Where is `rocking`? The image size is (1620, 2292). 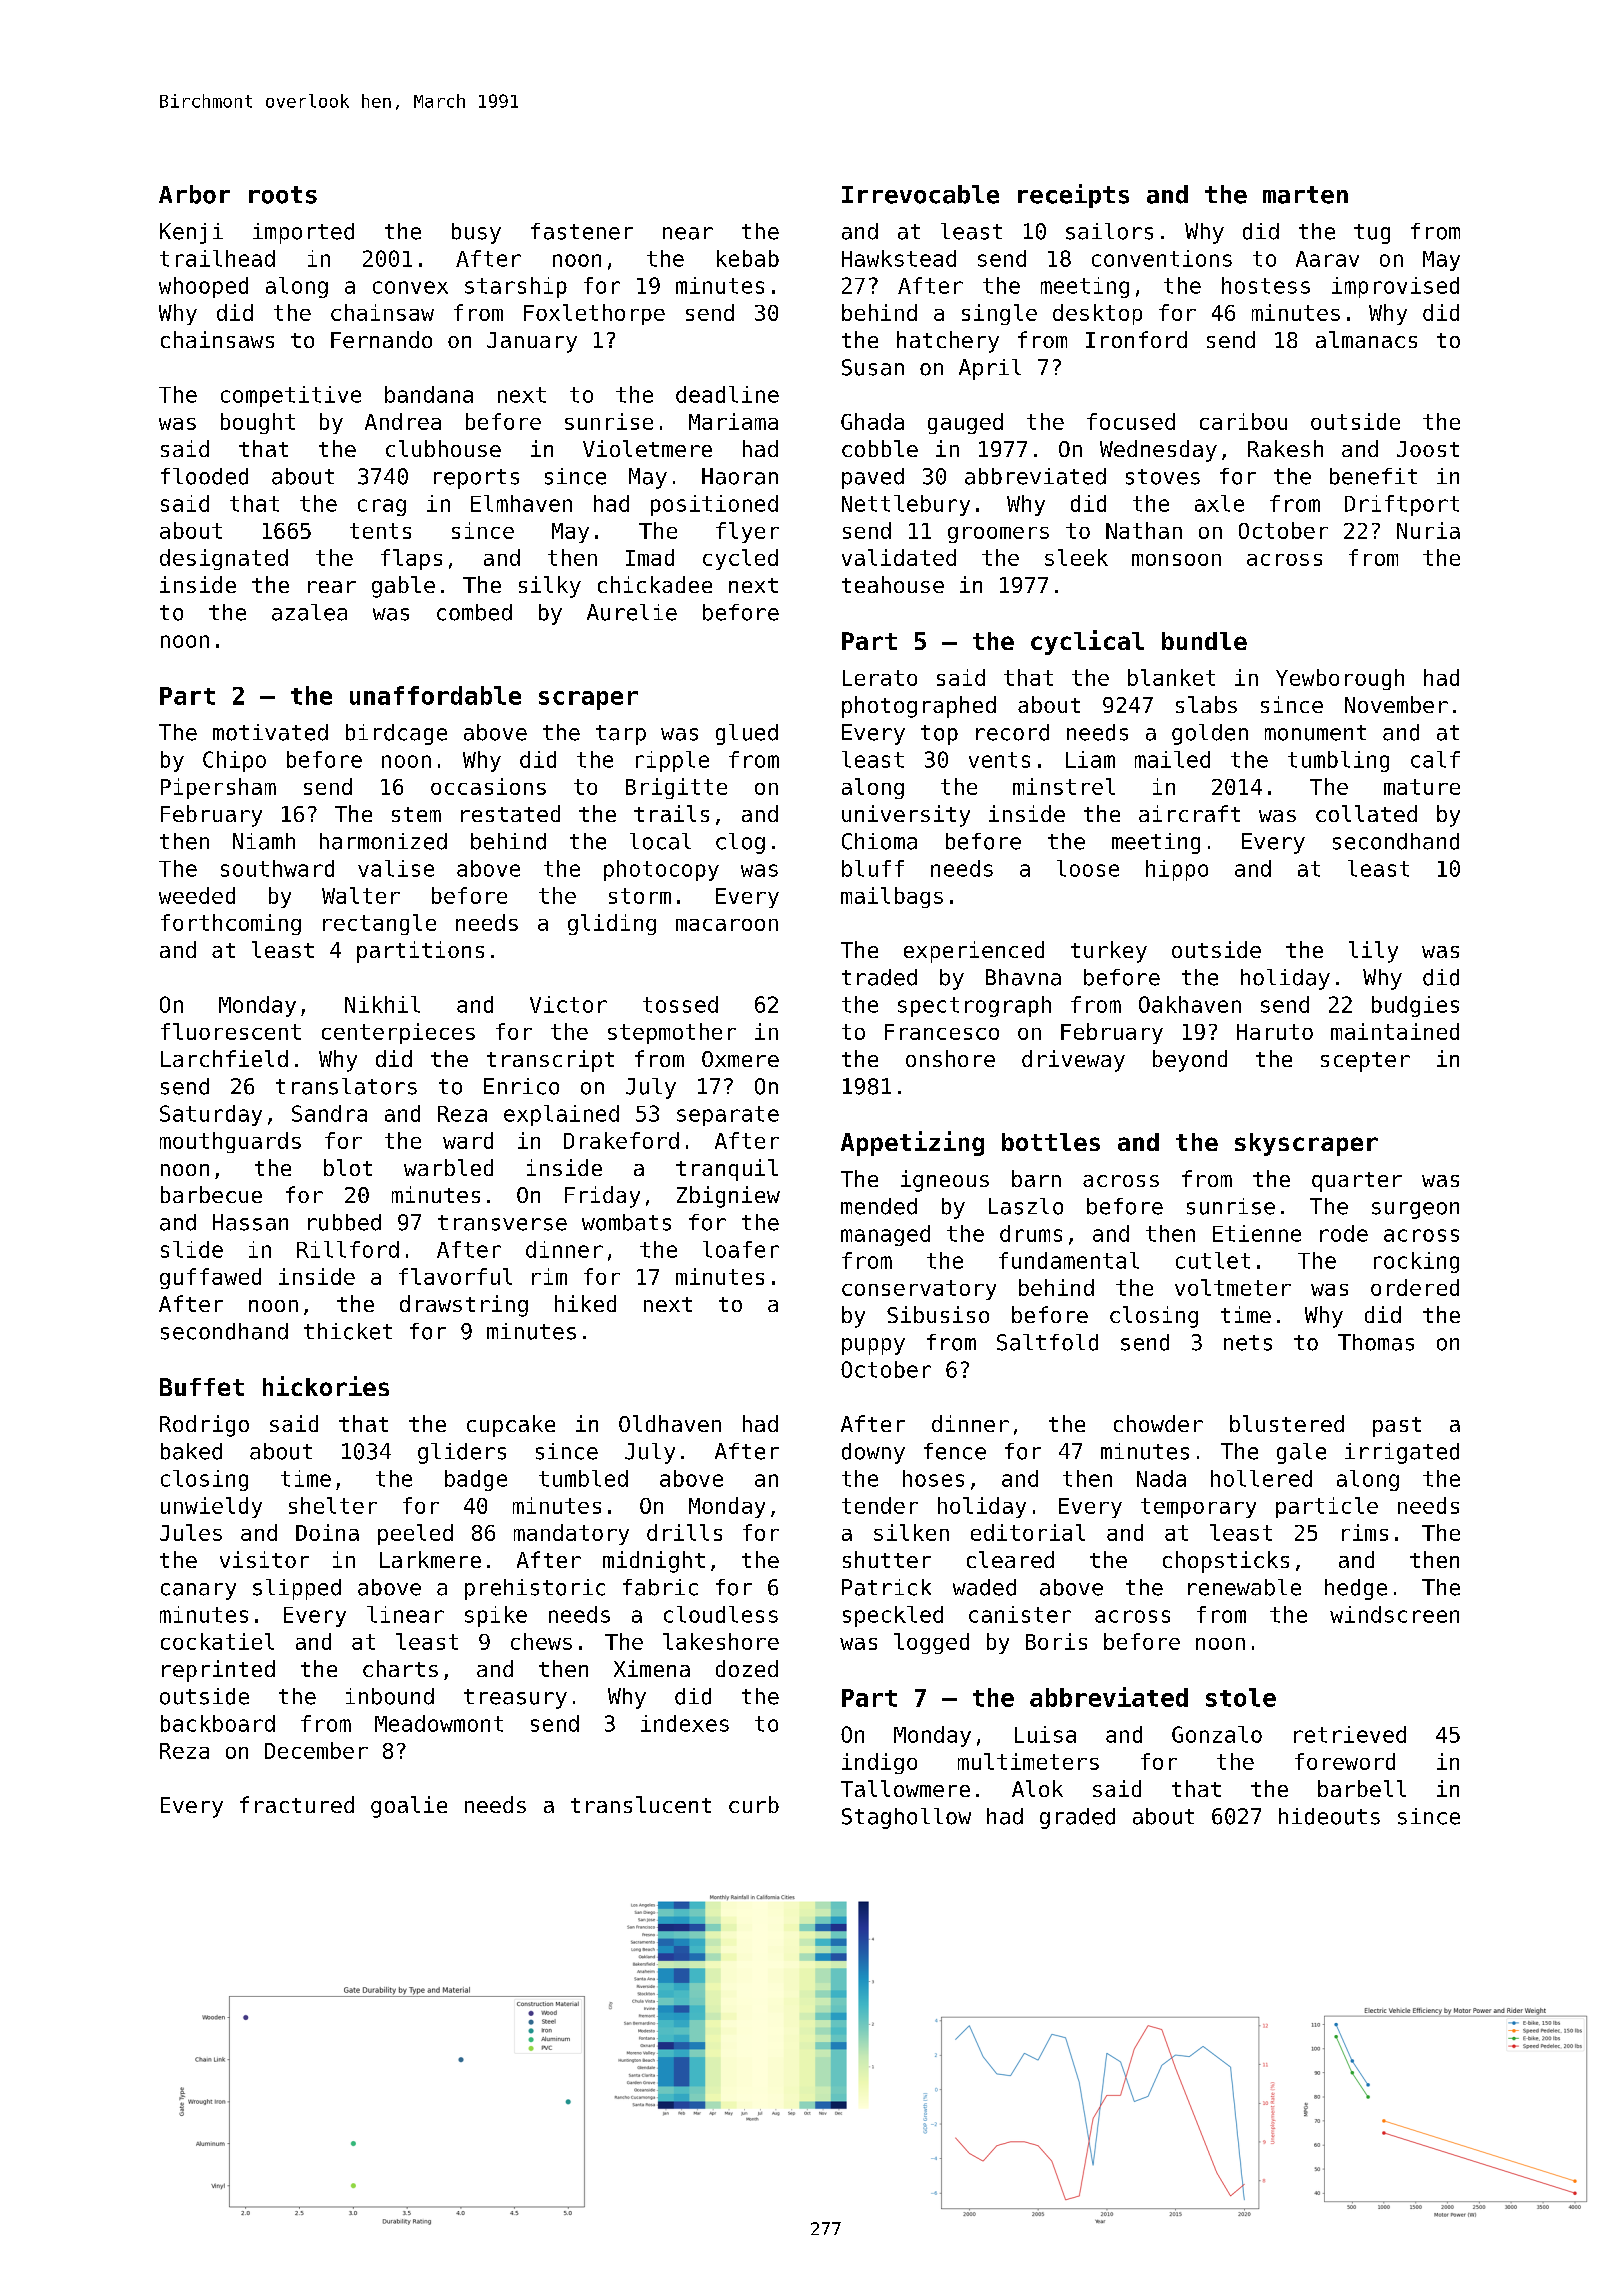 rocking is located at coordinates (1416, 1262).
